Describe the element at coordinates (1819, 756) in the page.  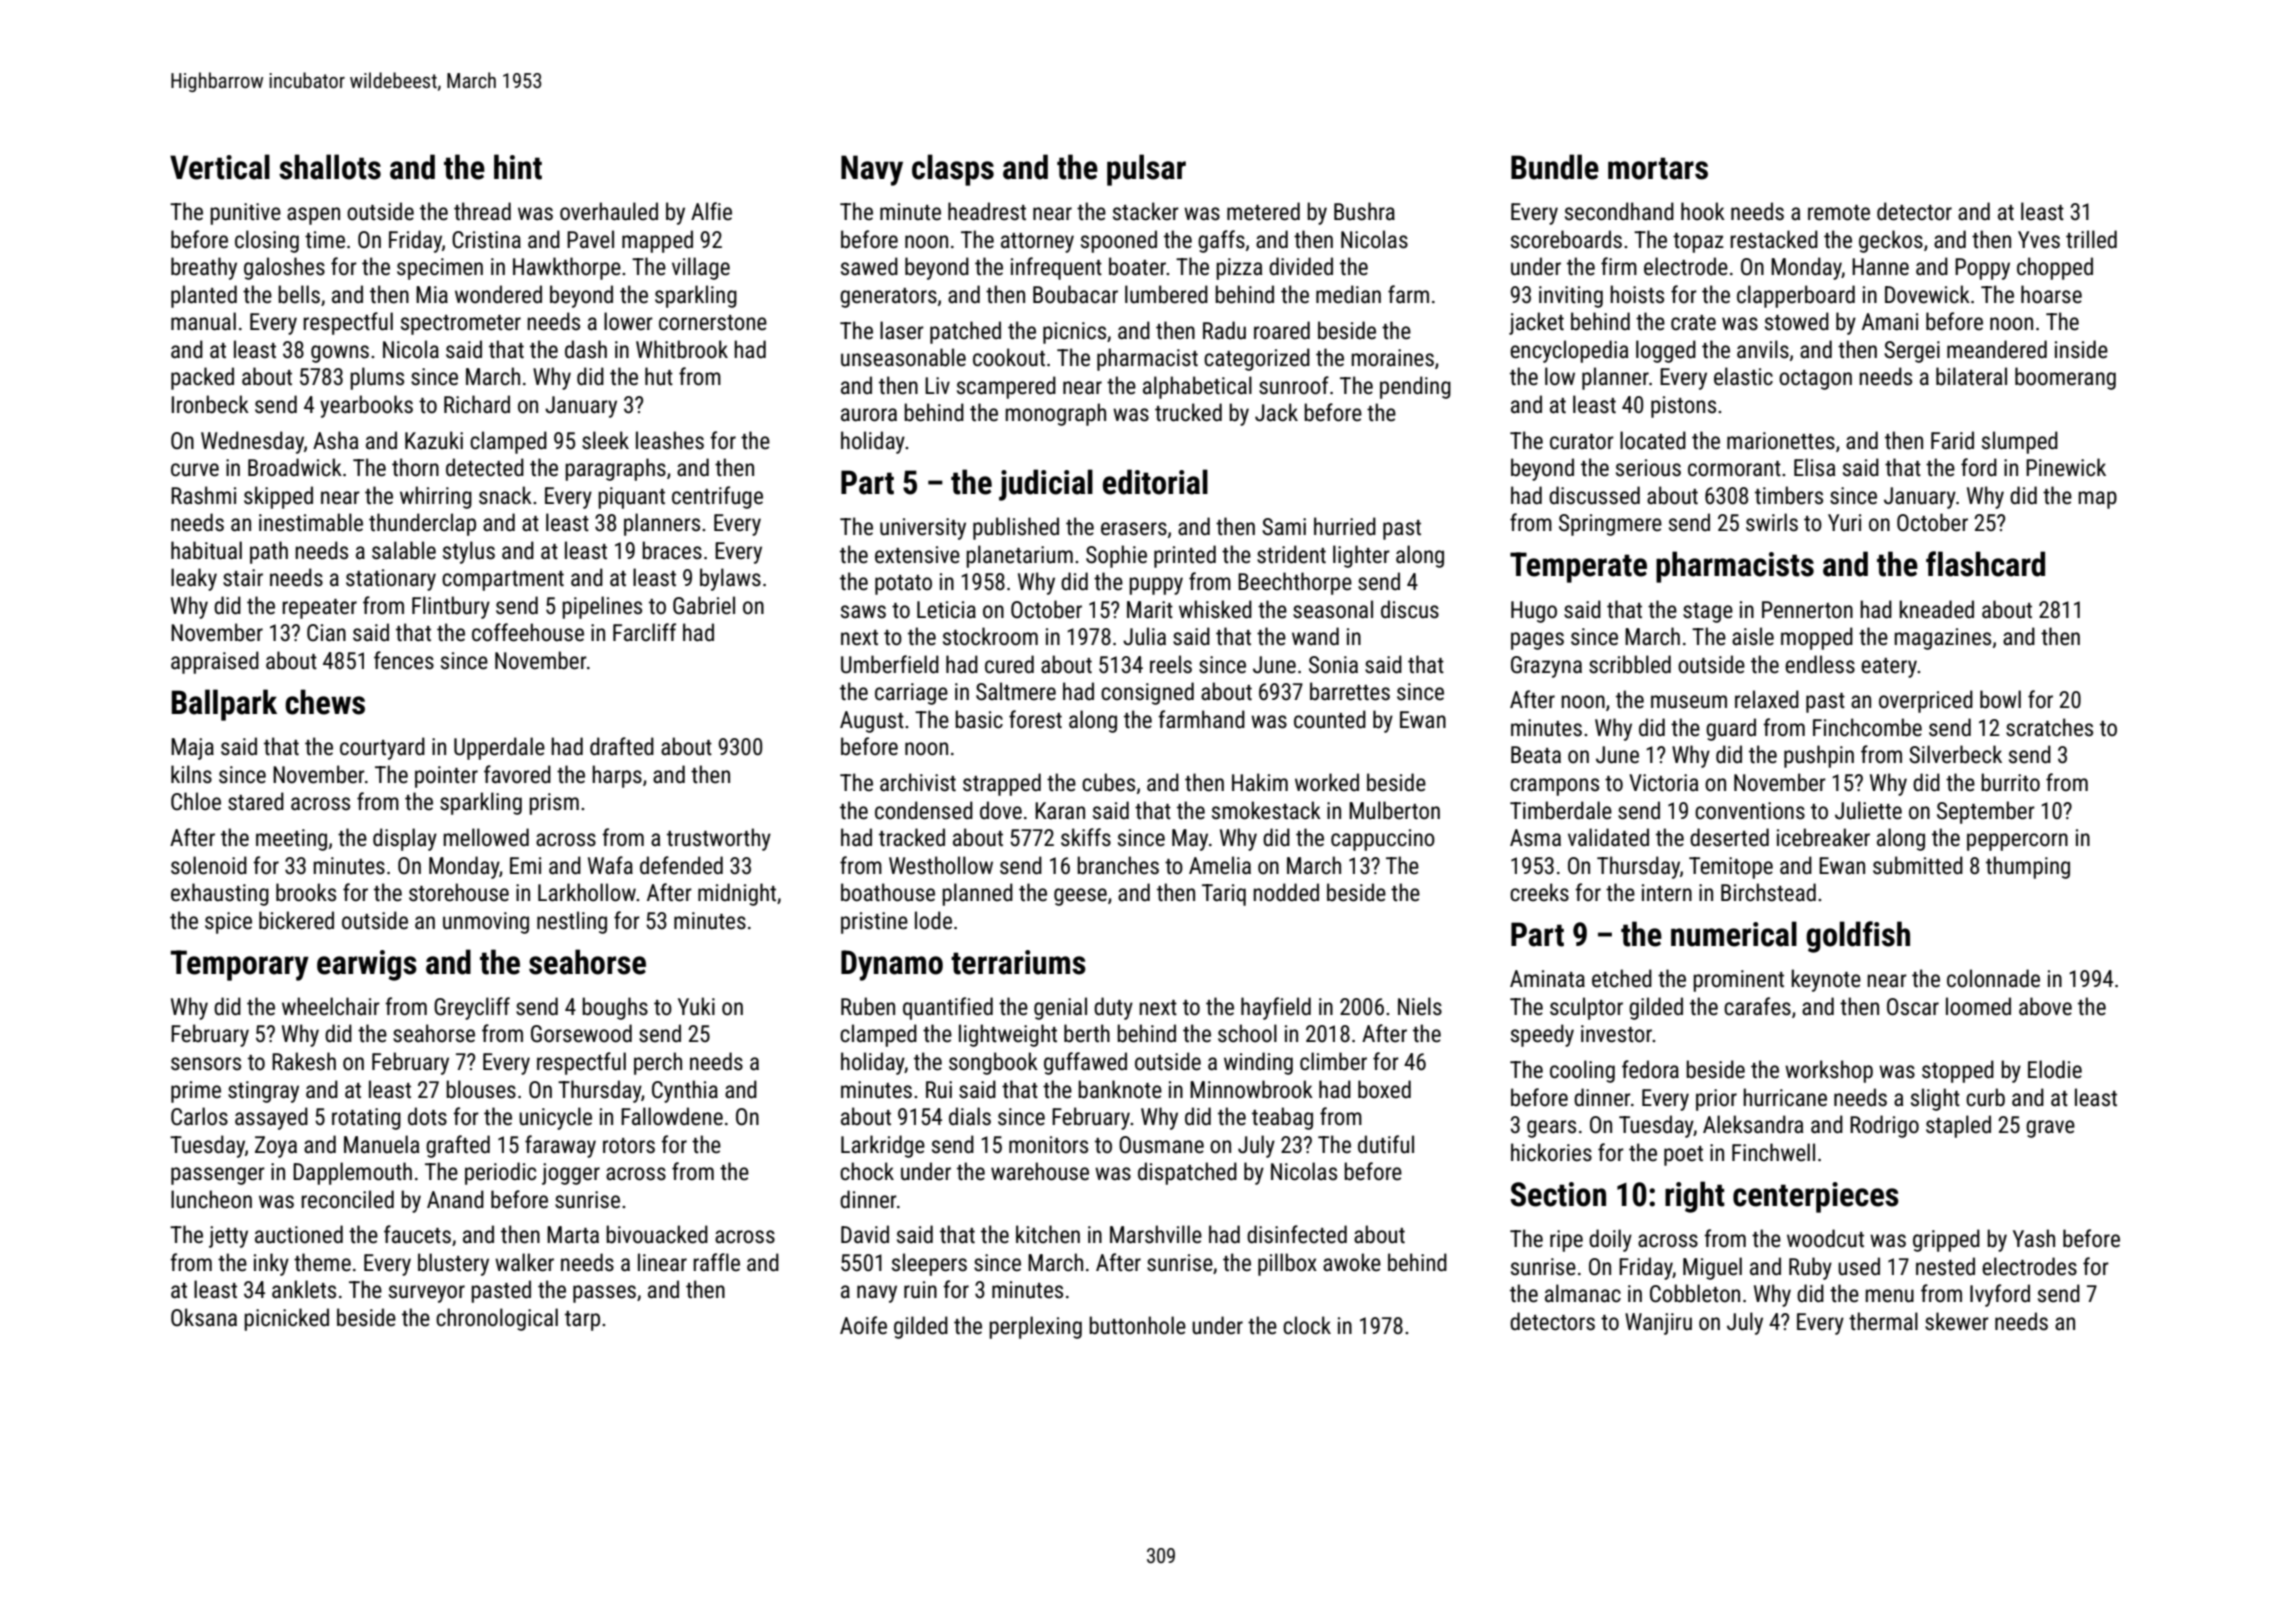
I see `pushpin` at that location.
